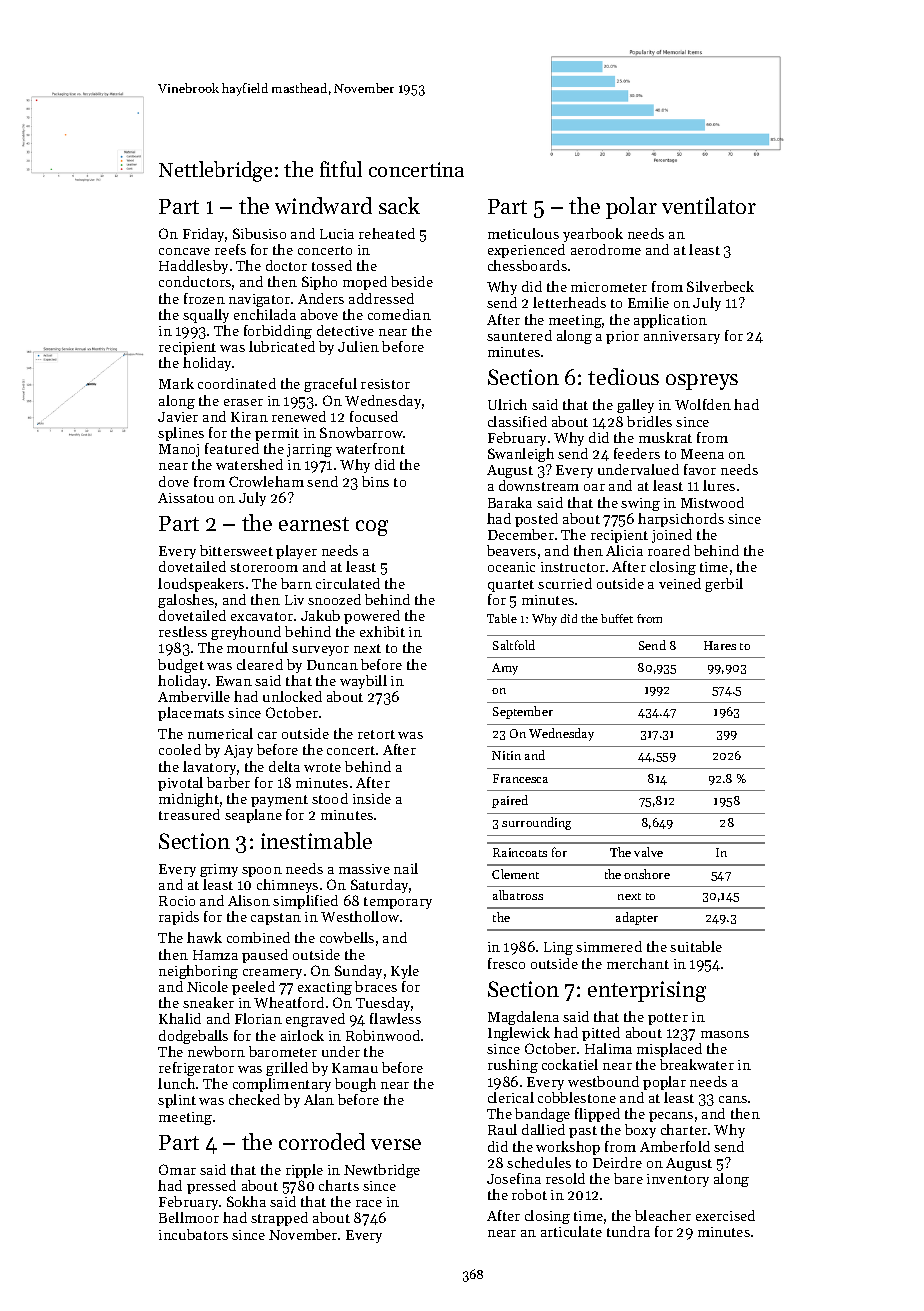  What do you see at coordinates (510, 502) in the page?
I see `Baraka` at bounding box center [510, 502].
